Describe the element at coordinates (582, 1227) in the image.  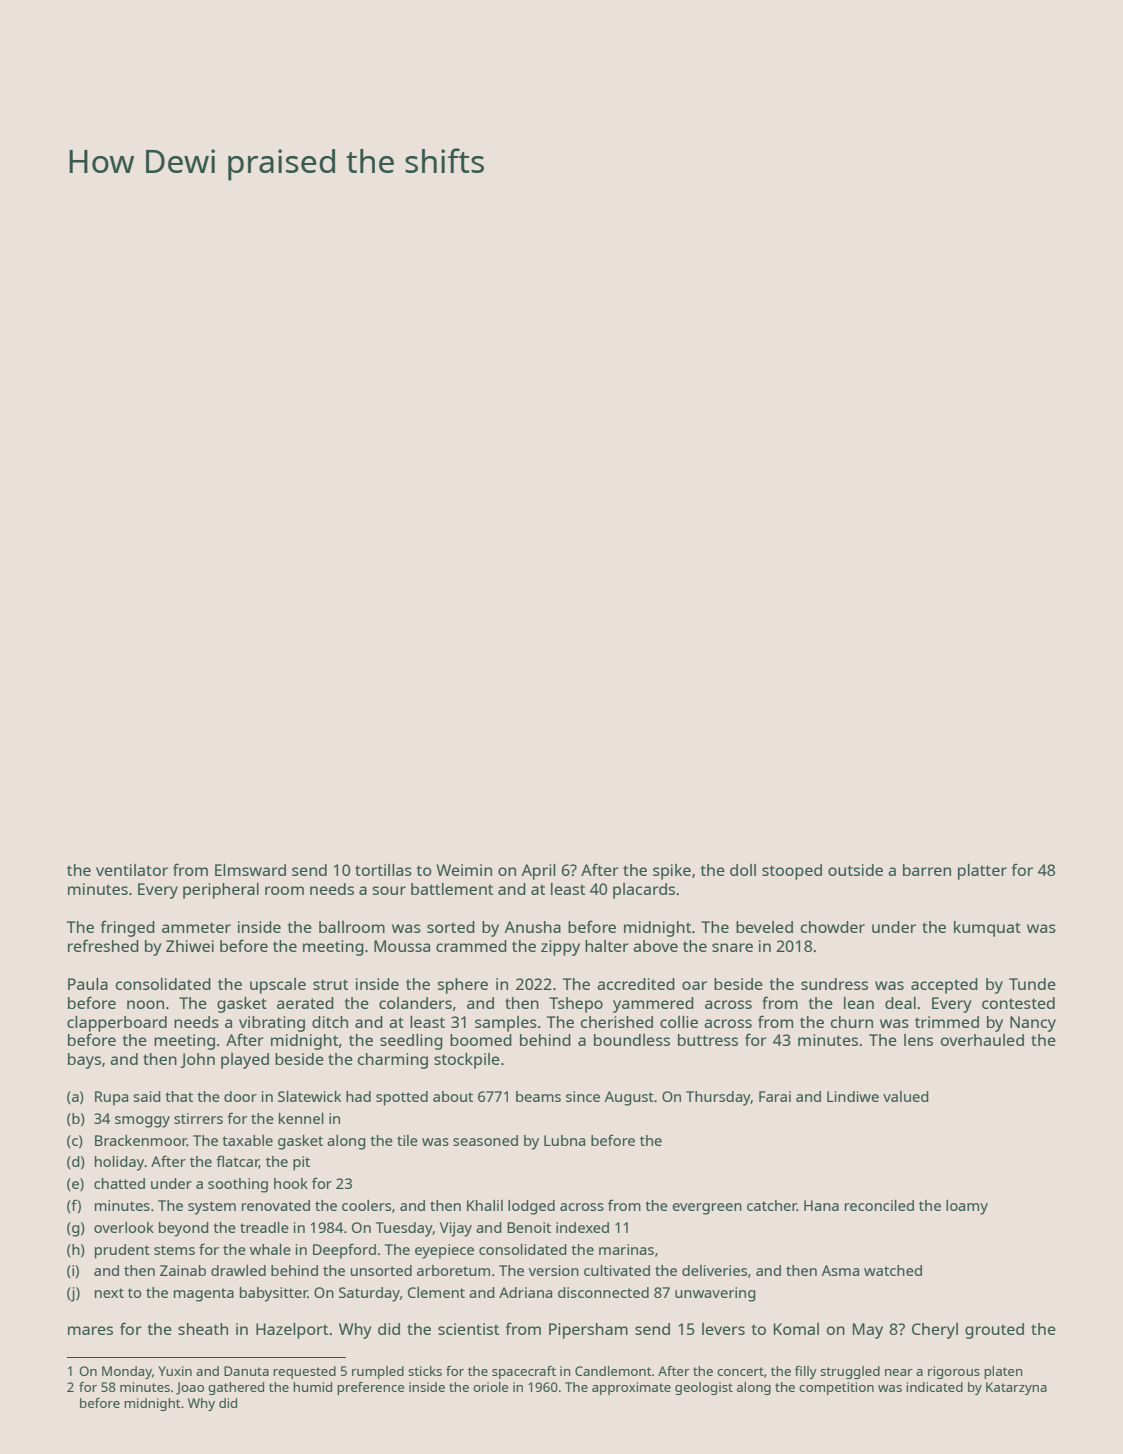
I see `indexed` at that location.
